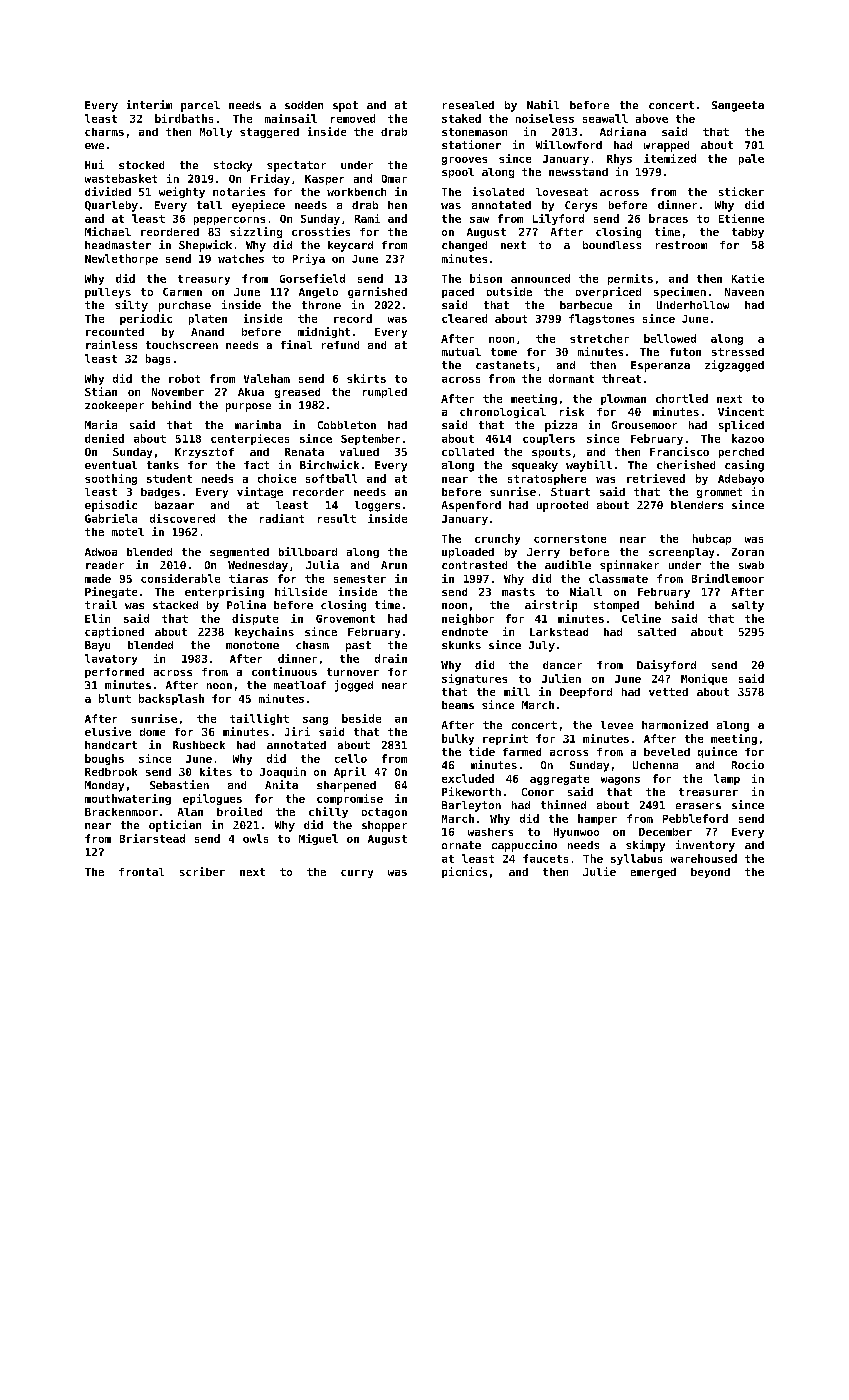 The width and height of the screenshot is (849, 1400). Describe the element at coordinates (158, 359) in the screenshot. I see `bags` at that location.
